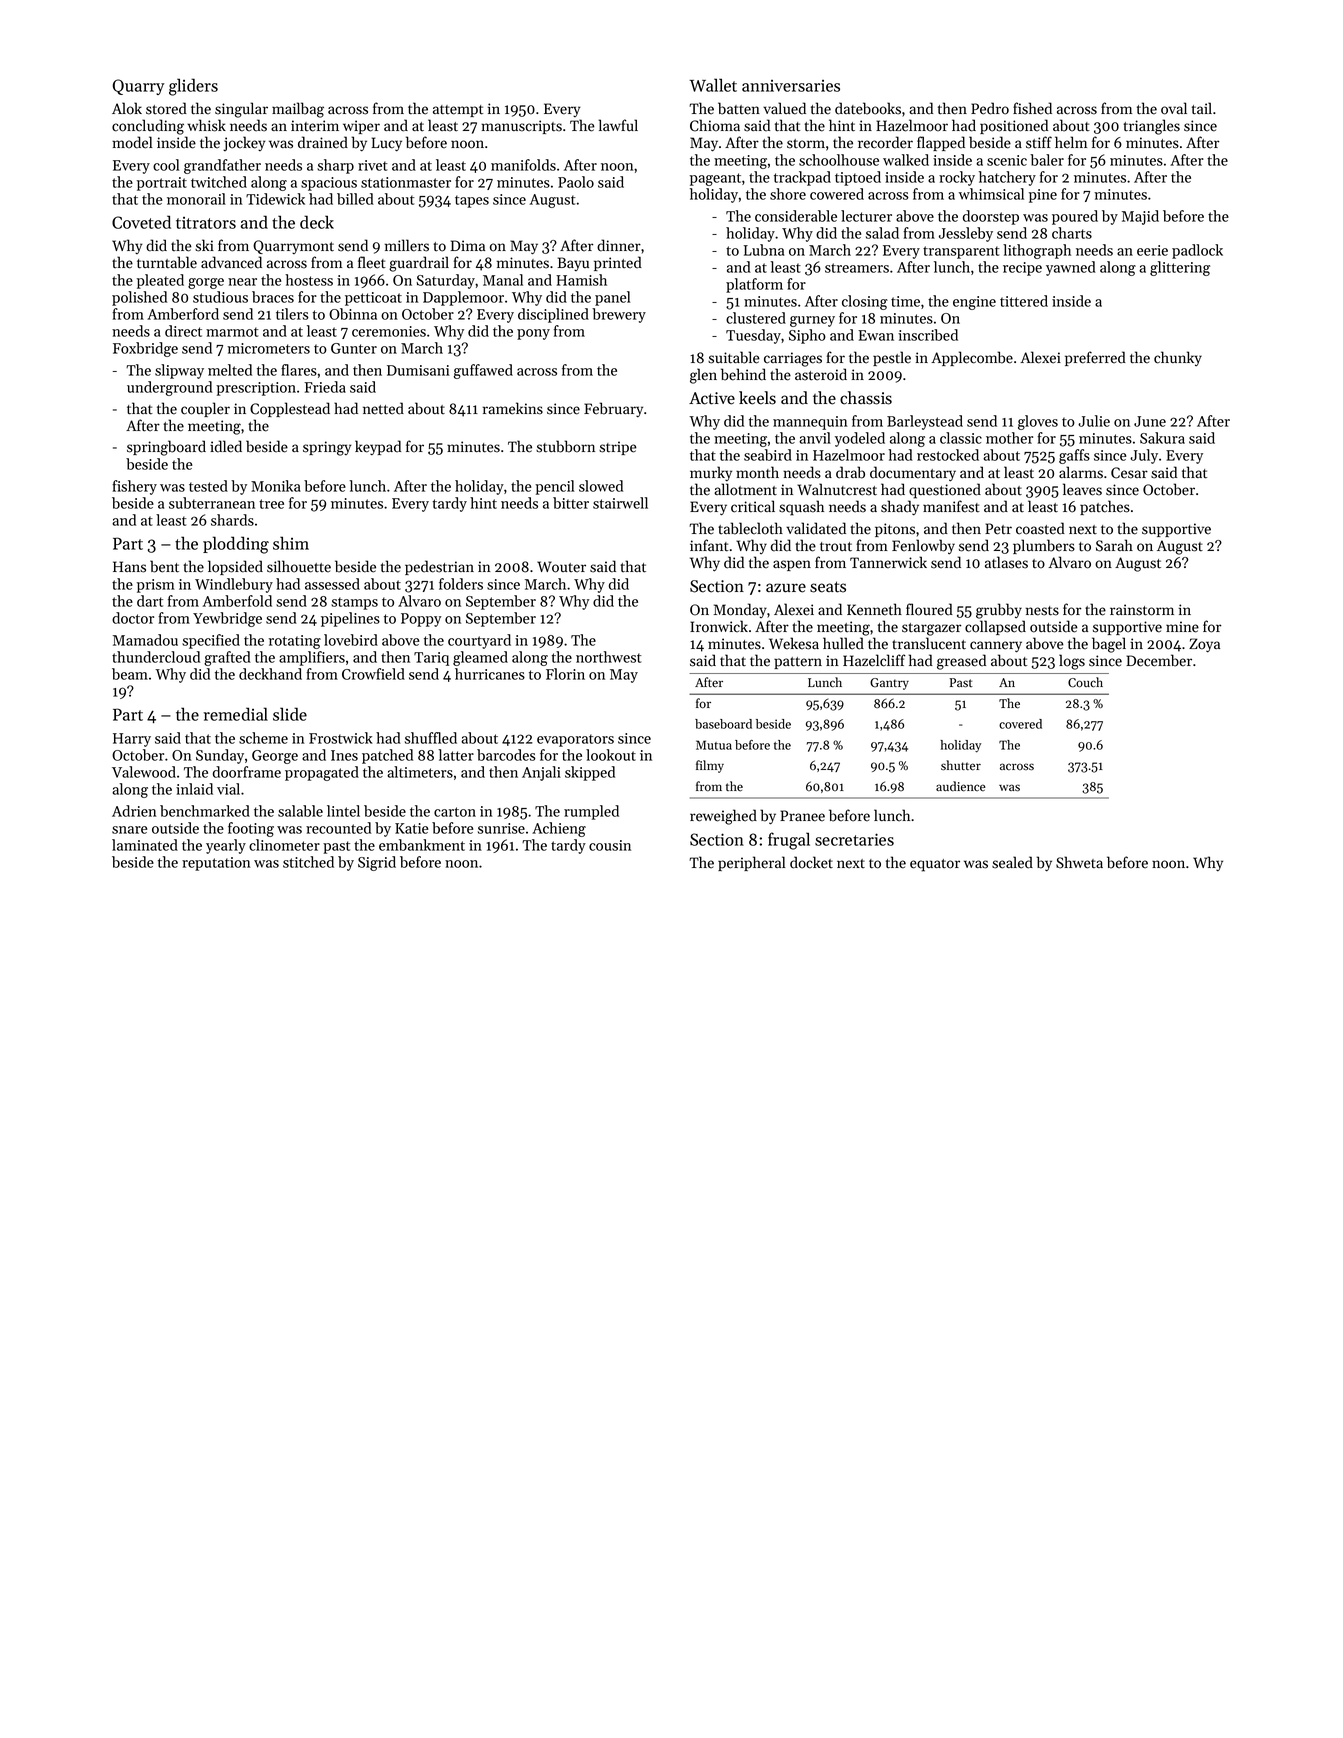 The height and width of the screenshot is (1738, 1343). I want to click on turntable, so click(167, 262).
